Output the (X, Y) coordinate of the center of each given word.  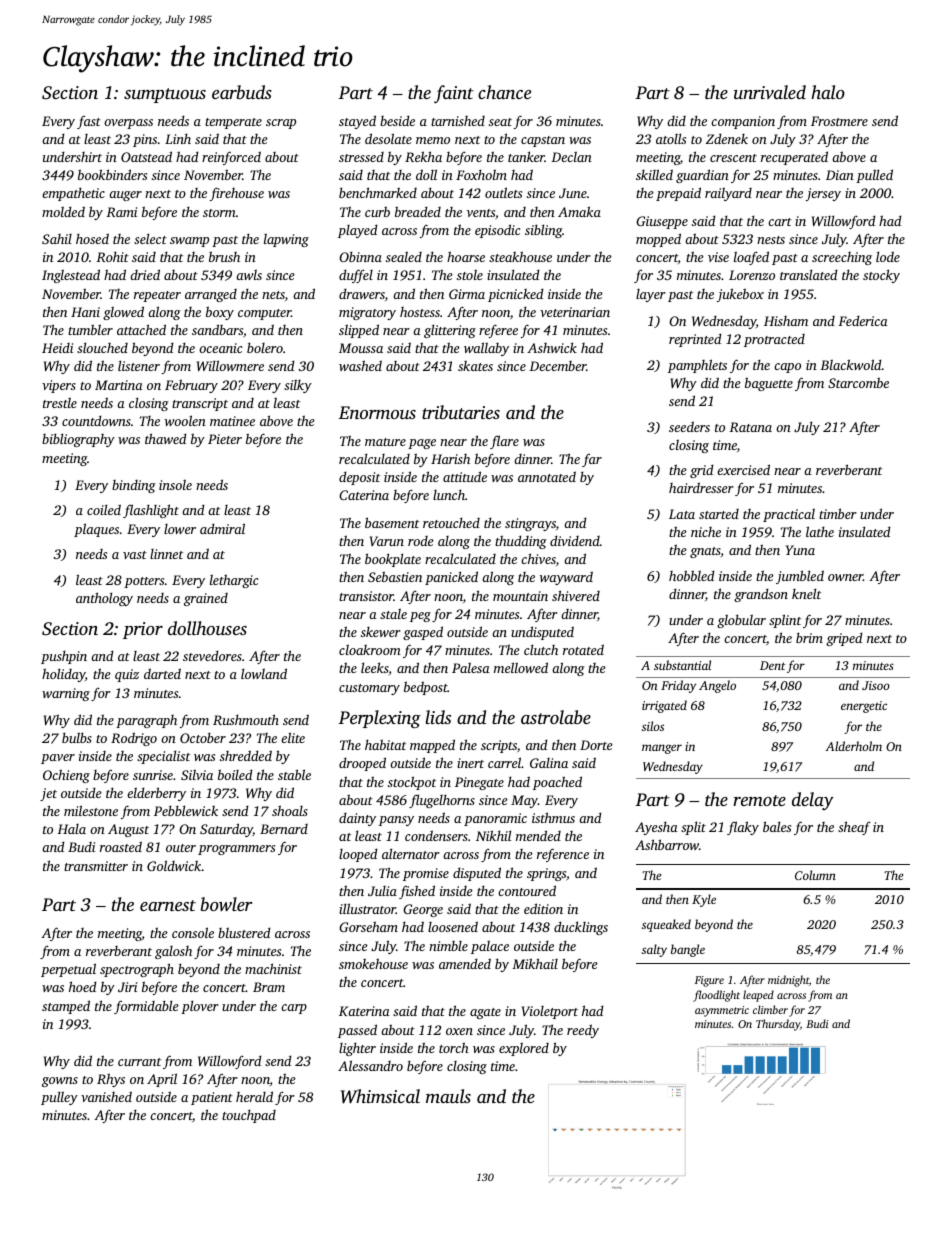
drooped (362, 764)
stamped (66, 1007)
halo (828, 92)
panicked (451, 578)
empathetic (73, 194)
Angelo (717, 686)
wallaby (486, 349)
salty (654, 950)
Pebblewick (186, 810)
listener (139, 365)
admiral (222, 528)
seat (500, 122)
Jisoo (876, 685)
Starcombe (858, 382)
